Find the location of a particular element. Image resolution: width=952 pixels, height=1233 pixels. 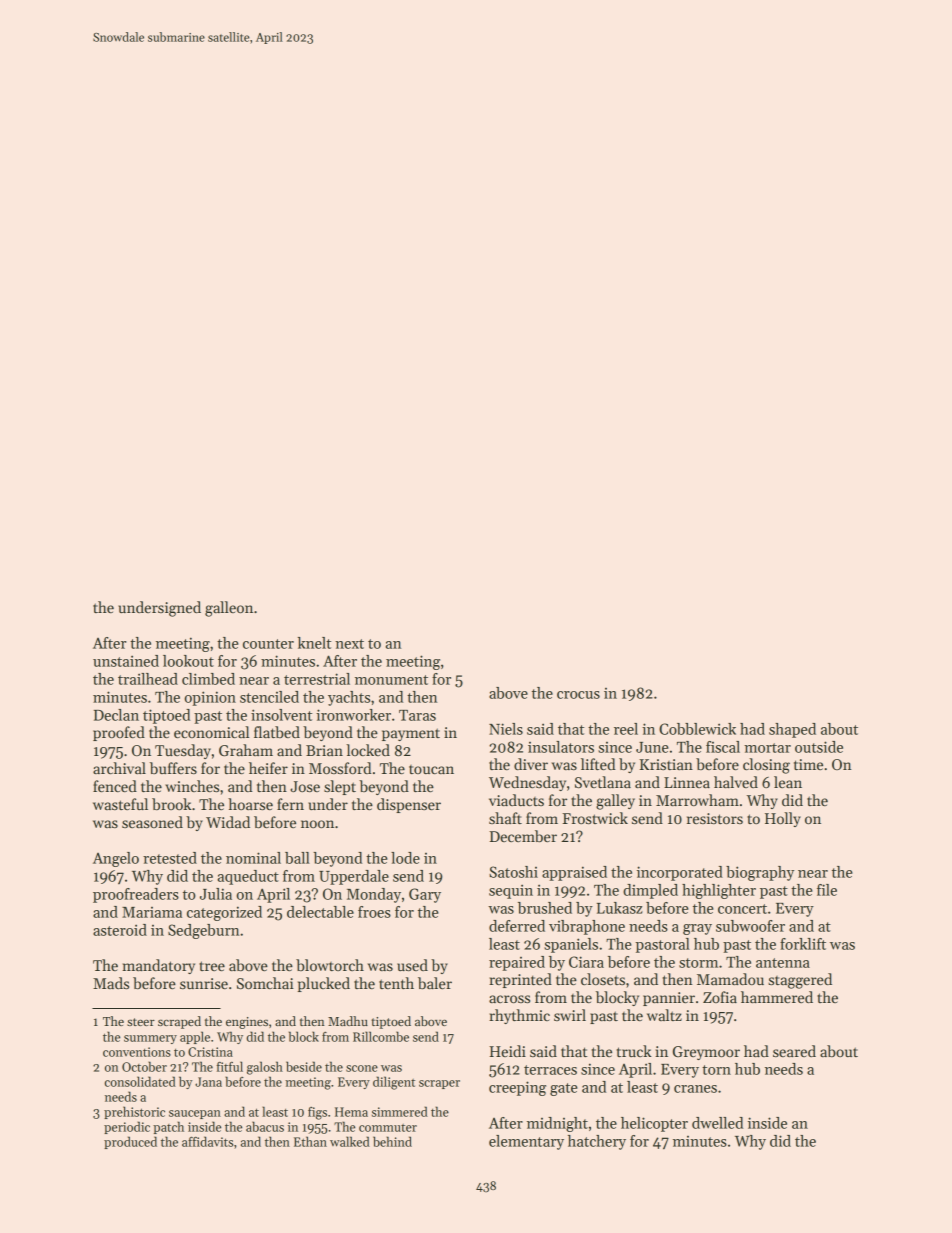

Marrowham is located at coordinates (697, 800).
